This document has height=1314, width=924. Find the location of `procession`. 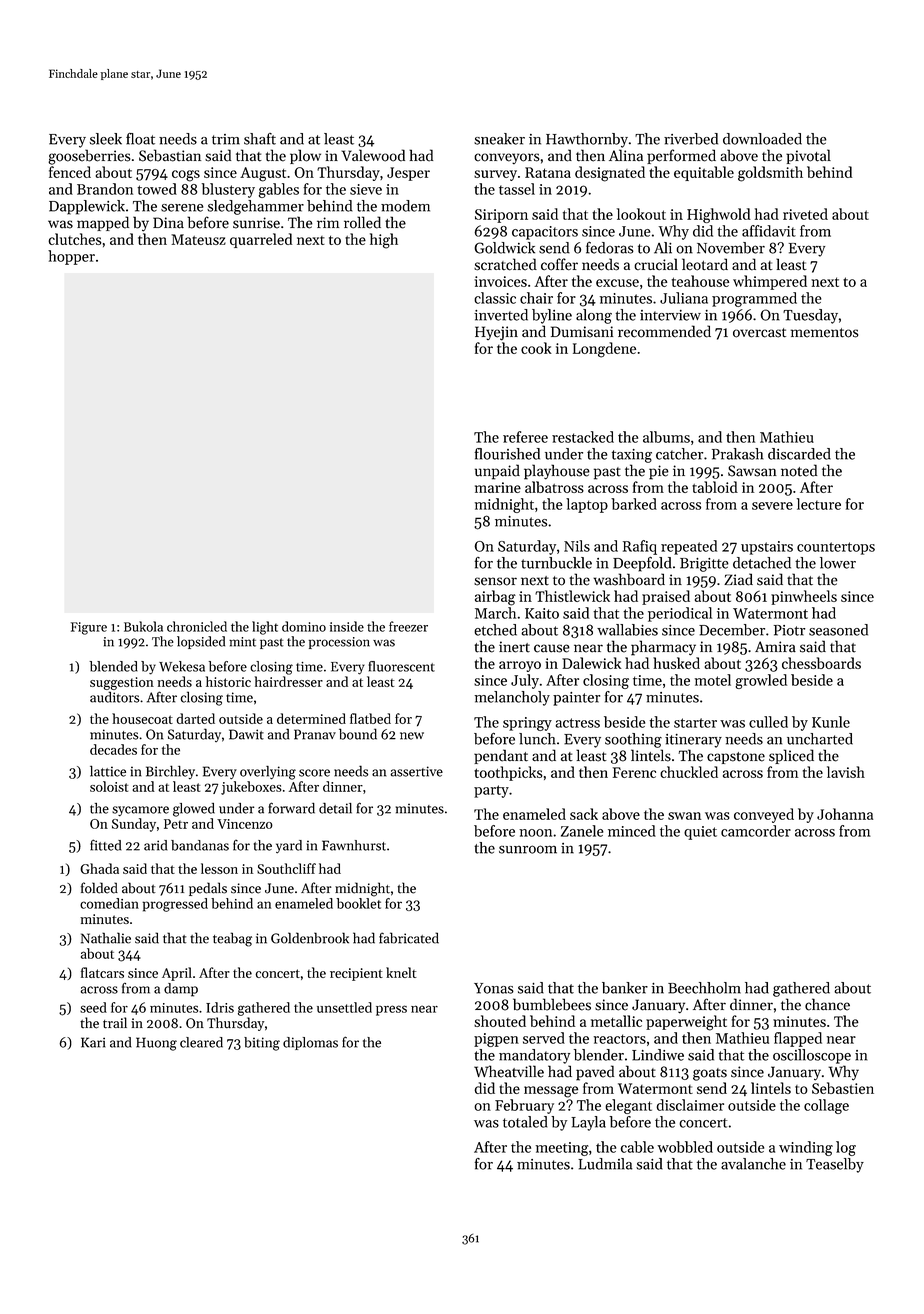

procession is located at coordinates (339, 643).
